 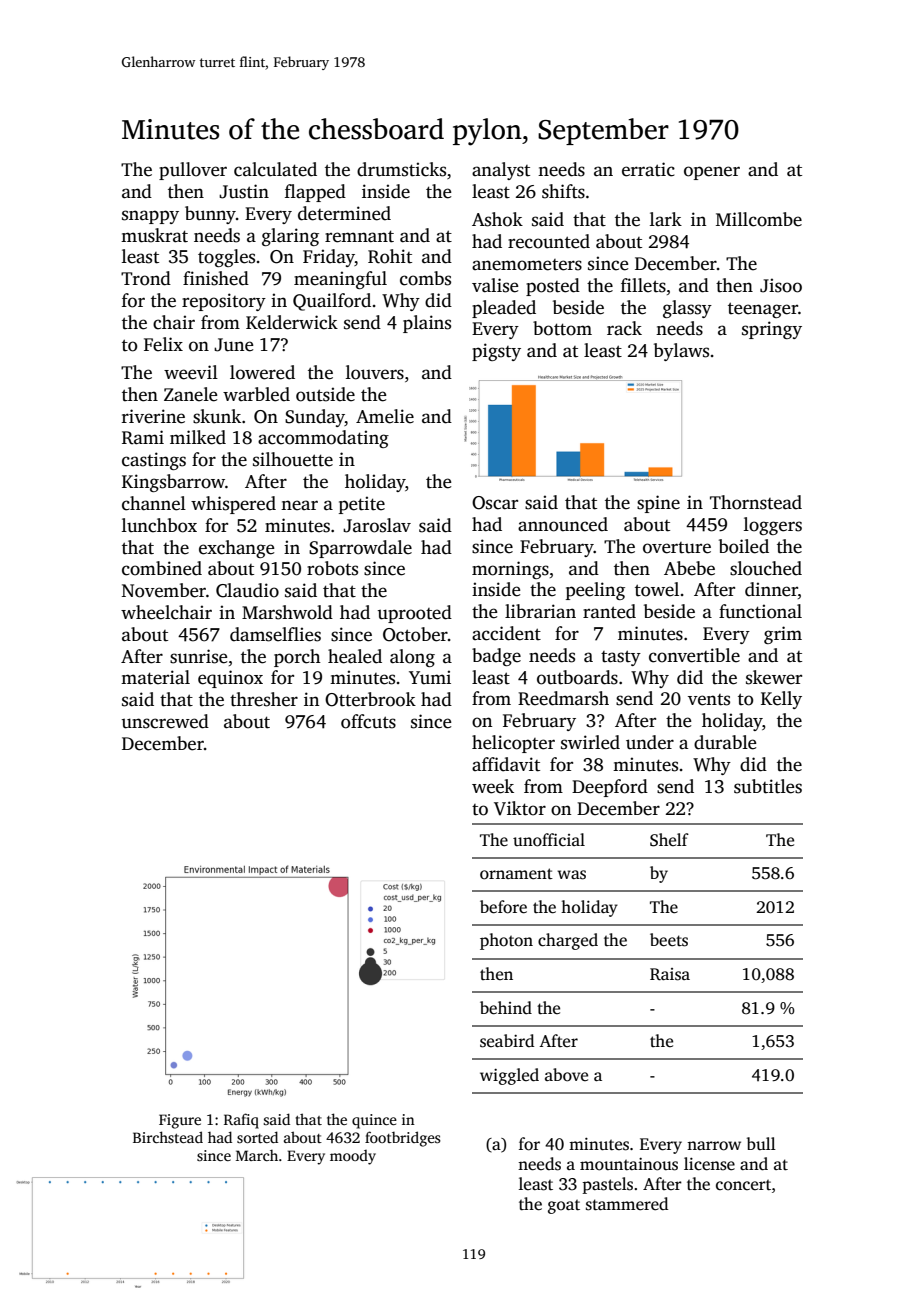 I want to click on Oscar, so click(x=495, y=503).
